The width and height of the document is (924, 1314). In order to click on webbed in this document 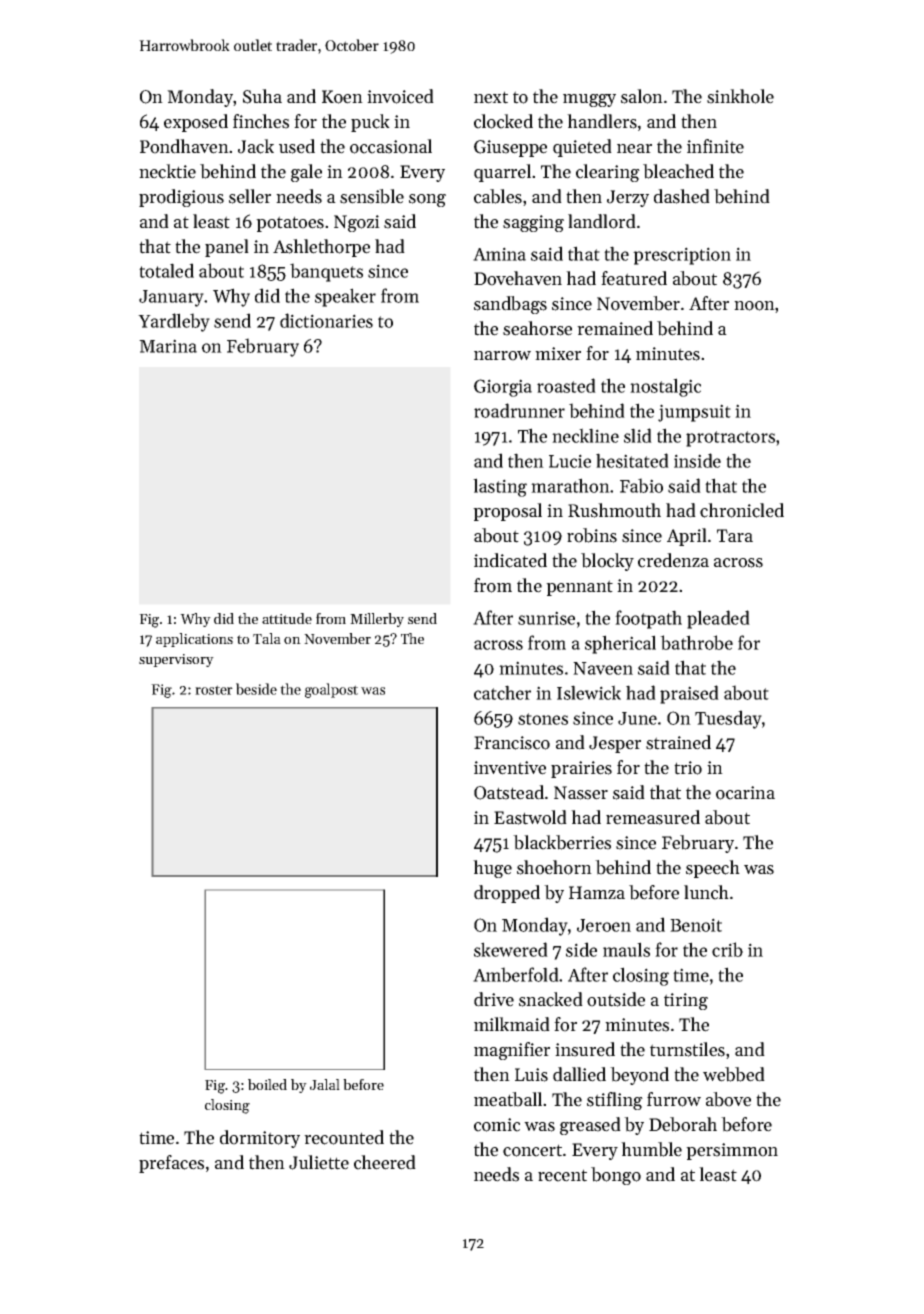, I will do `click(734, 1074)`.
